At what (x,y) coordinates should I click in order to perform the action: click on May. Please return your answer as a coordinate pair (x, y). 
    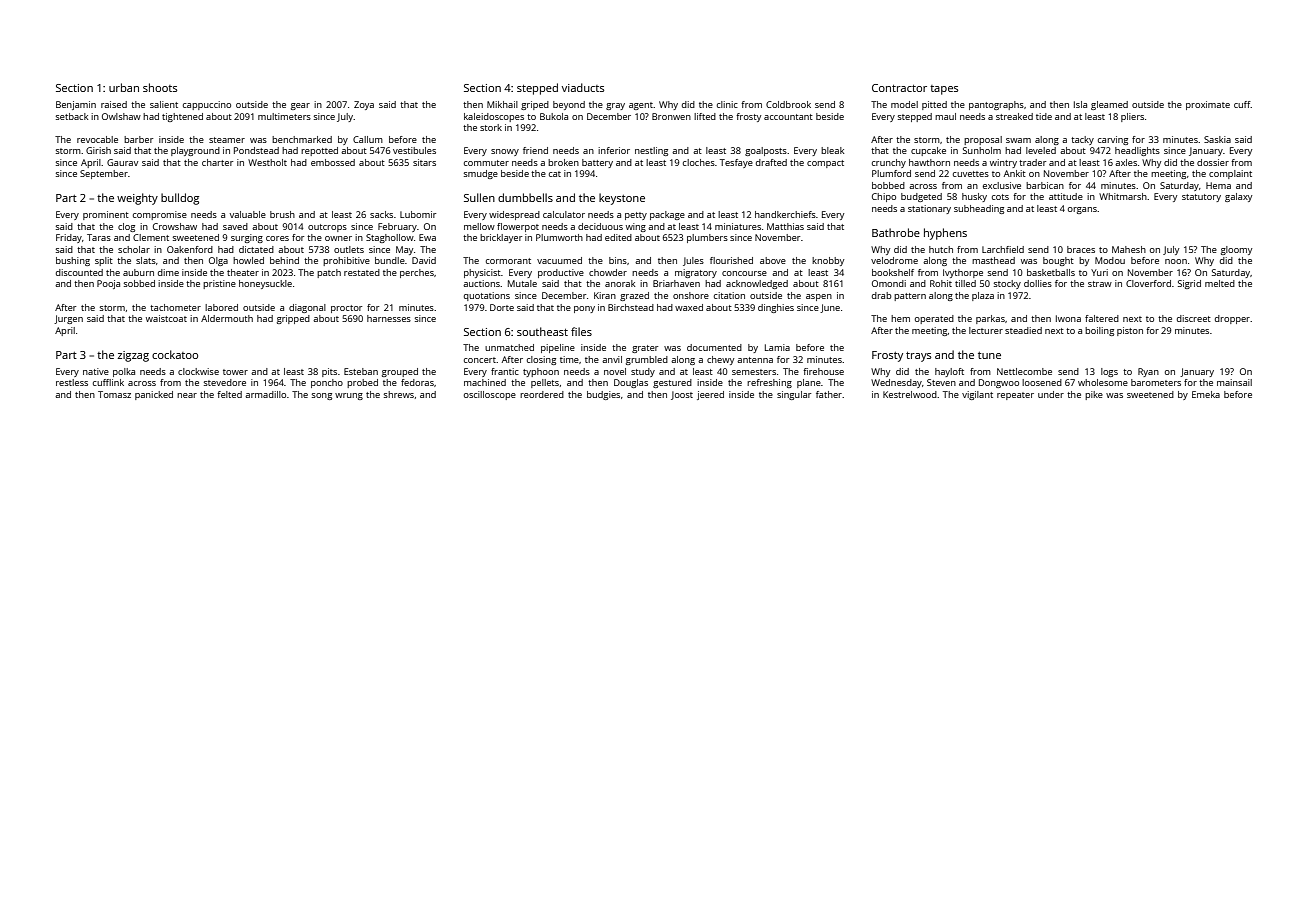
    Looking at the image, I should click on (404, 250).
